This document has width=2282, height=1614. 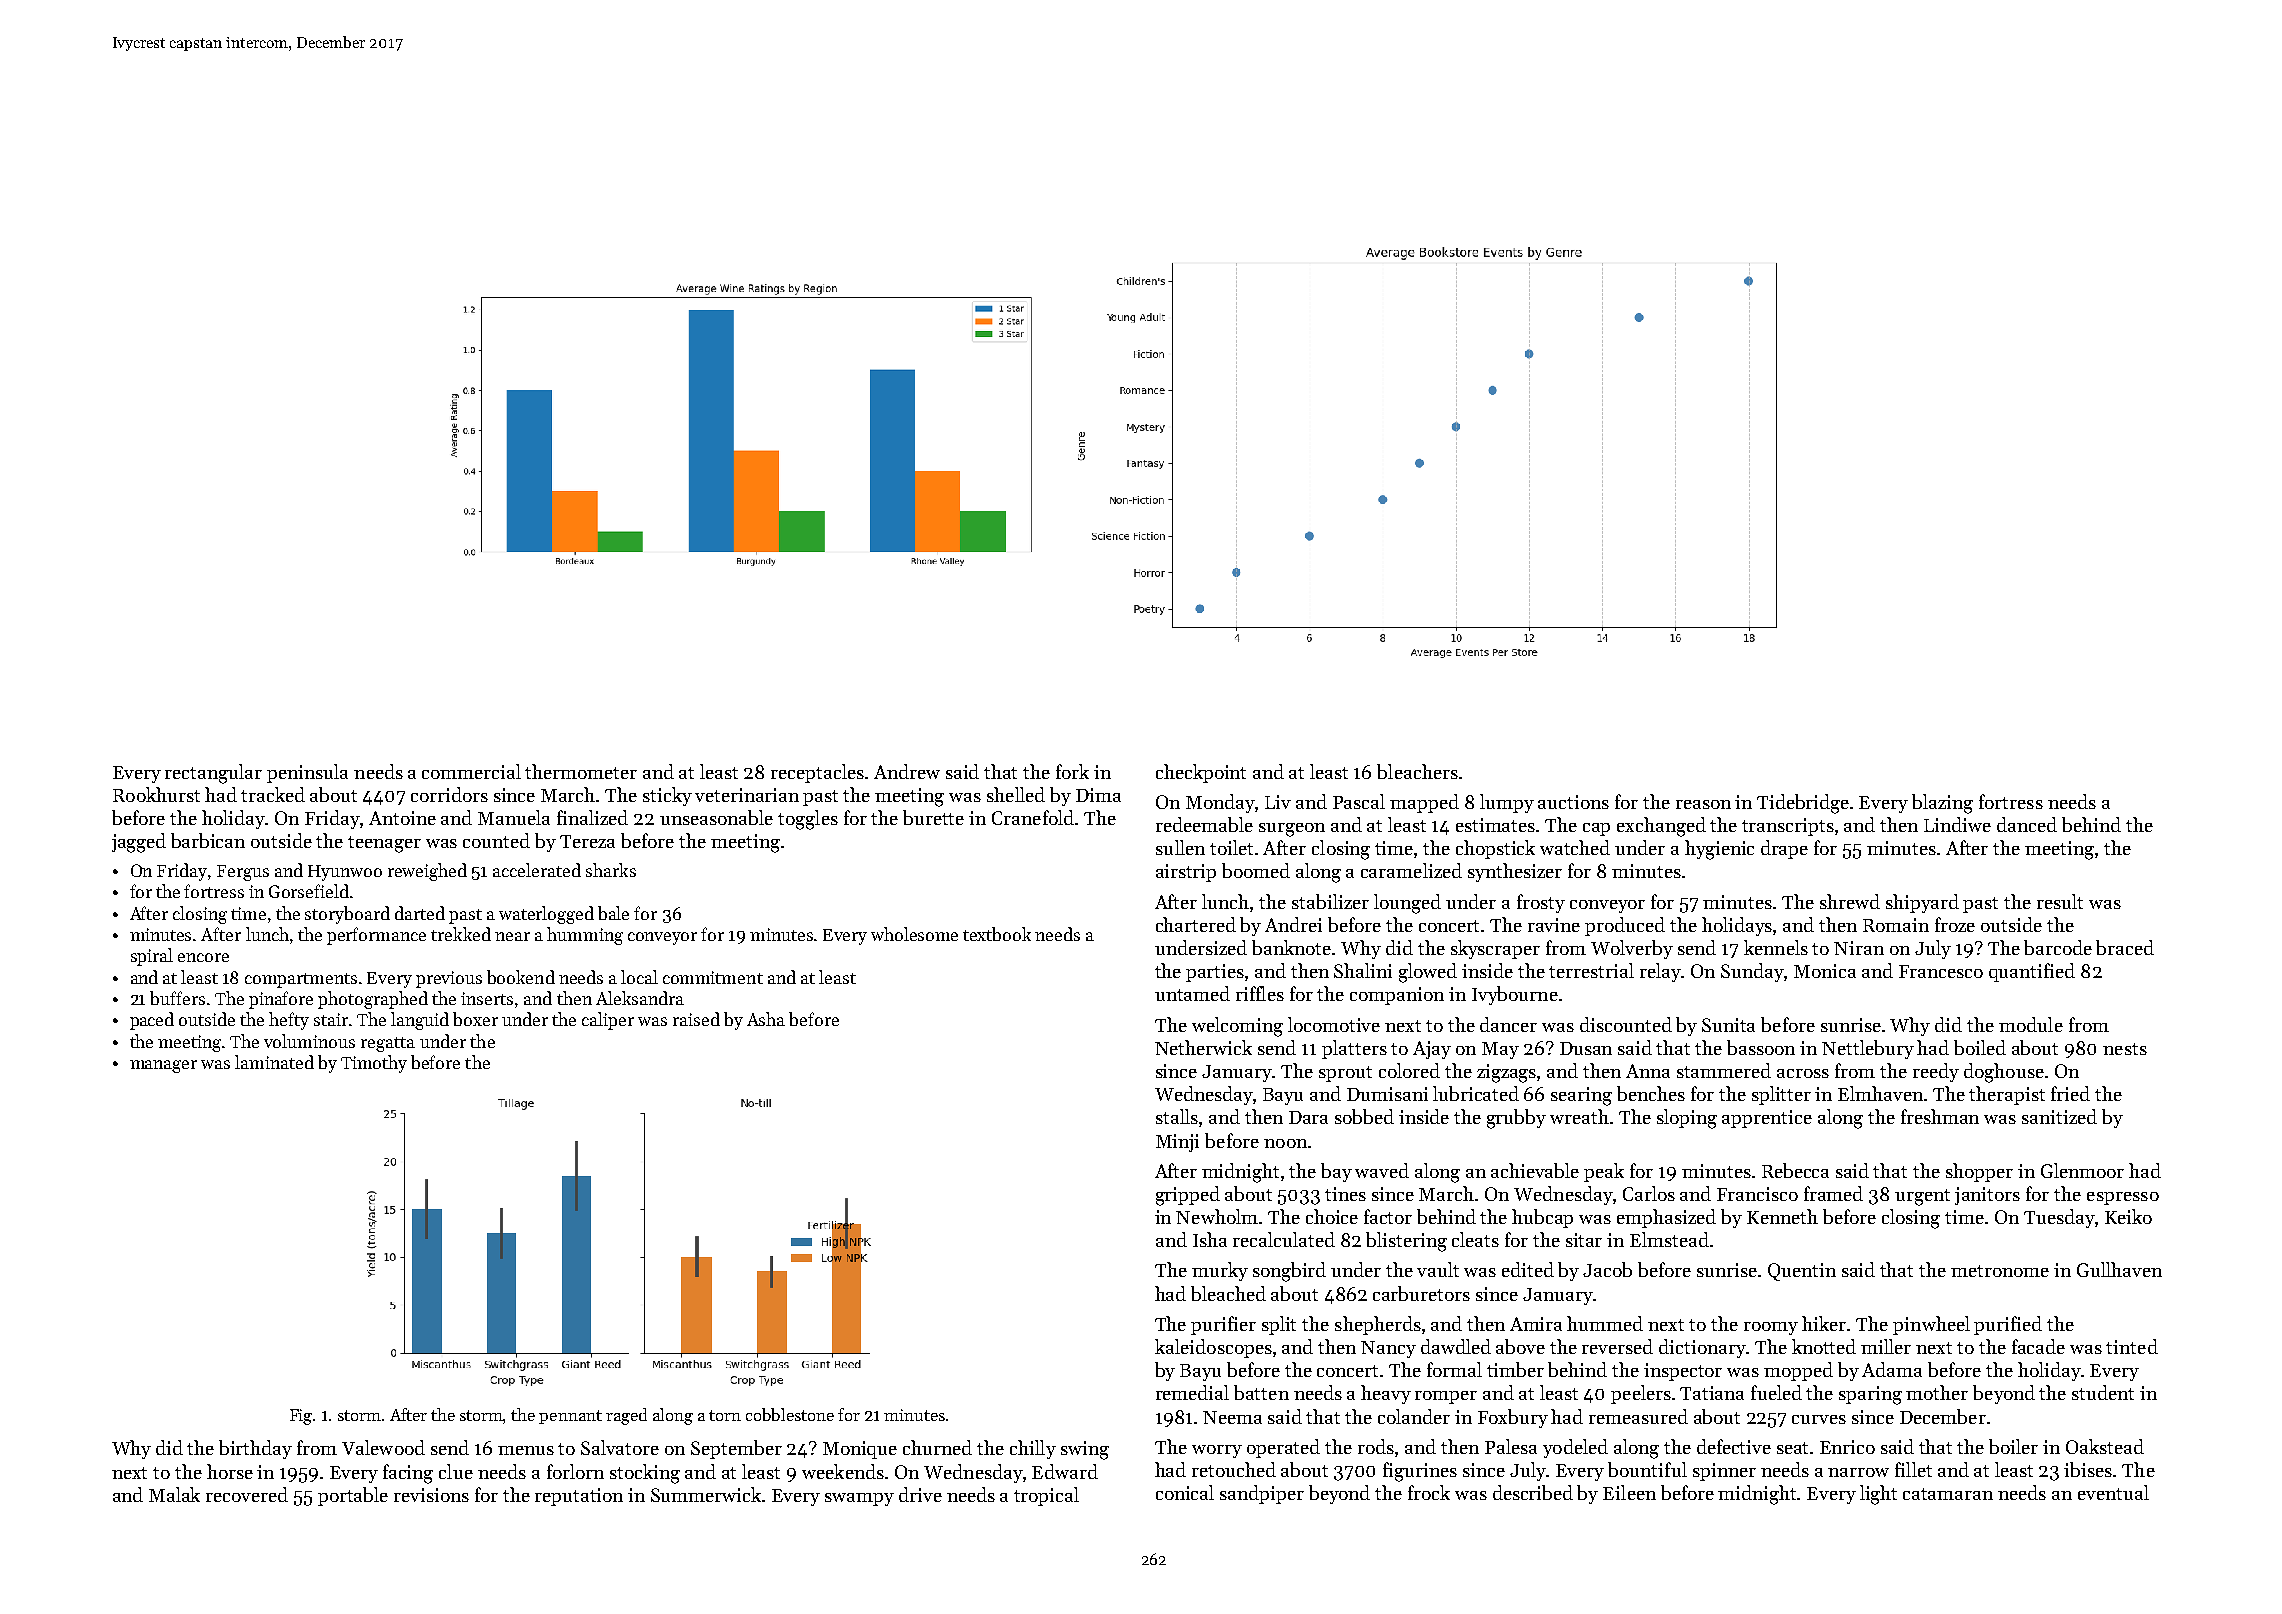 What do you see at coordinates (1332, 1216) in the document?
I see `choice` at bounding box center [1332, 1216].
